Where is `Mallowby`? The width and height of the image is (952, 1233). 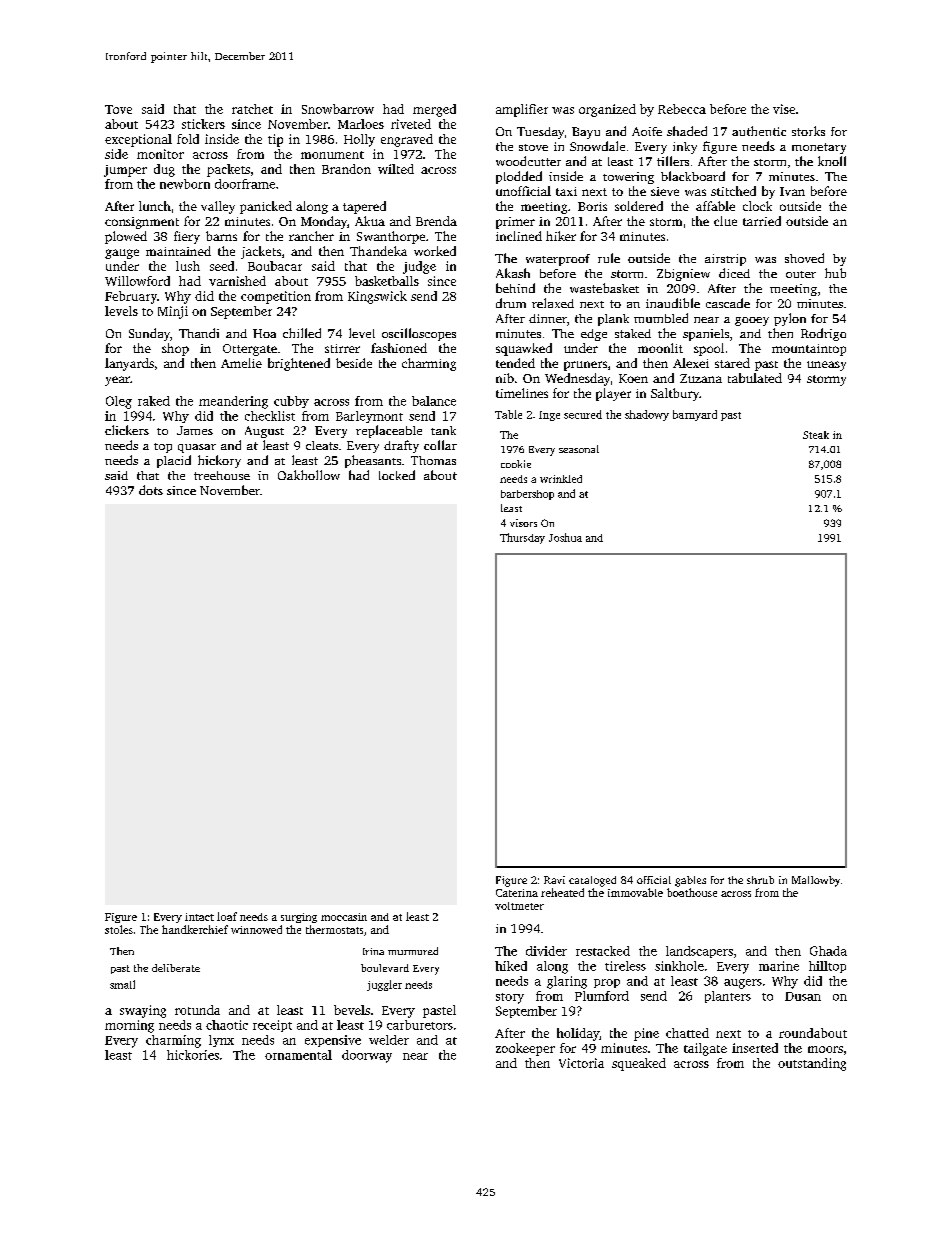
Mallowby is located at coordinates (816, 881).
